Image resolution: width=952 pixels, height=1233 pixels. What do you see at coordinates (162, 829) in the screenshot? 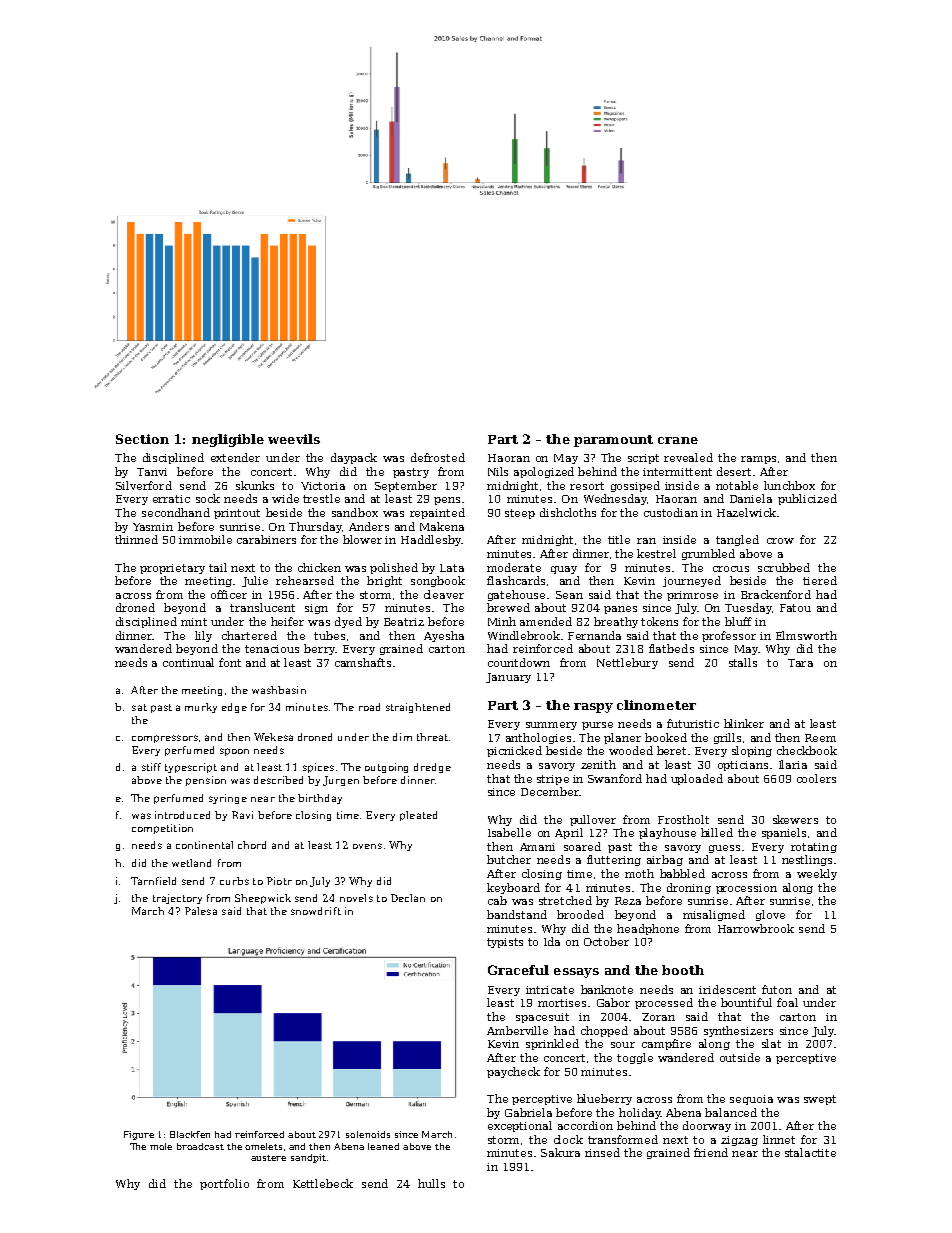
I see `competition` at bounding box center [162, 829].
